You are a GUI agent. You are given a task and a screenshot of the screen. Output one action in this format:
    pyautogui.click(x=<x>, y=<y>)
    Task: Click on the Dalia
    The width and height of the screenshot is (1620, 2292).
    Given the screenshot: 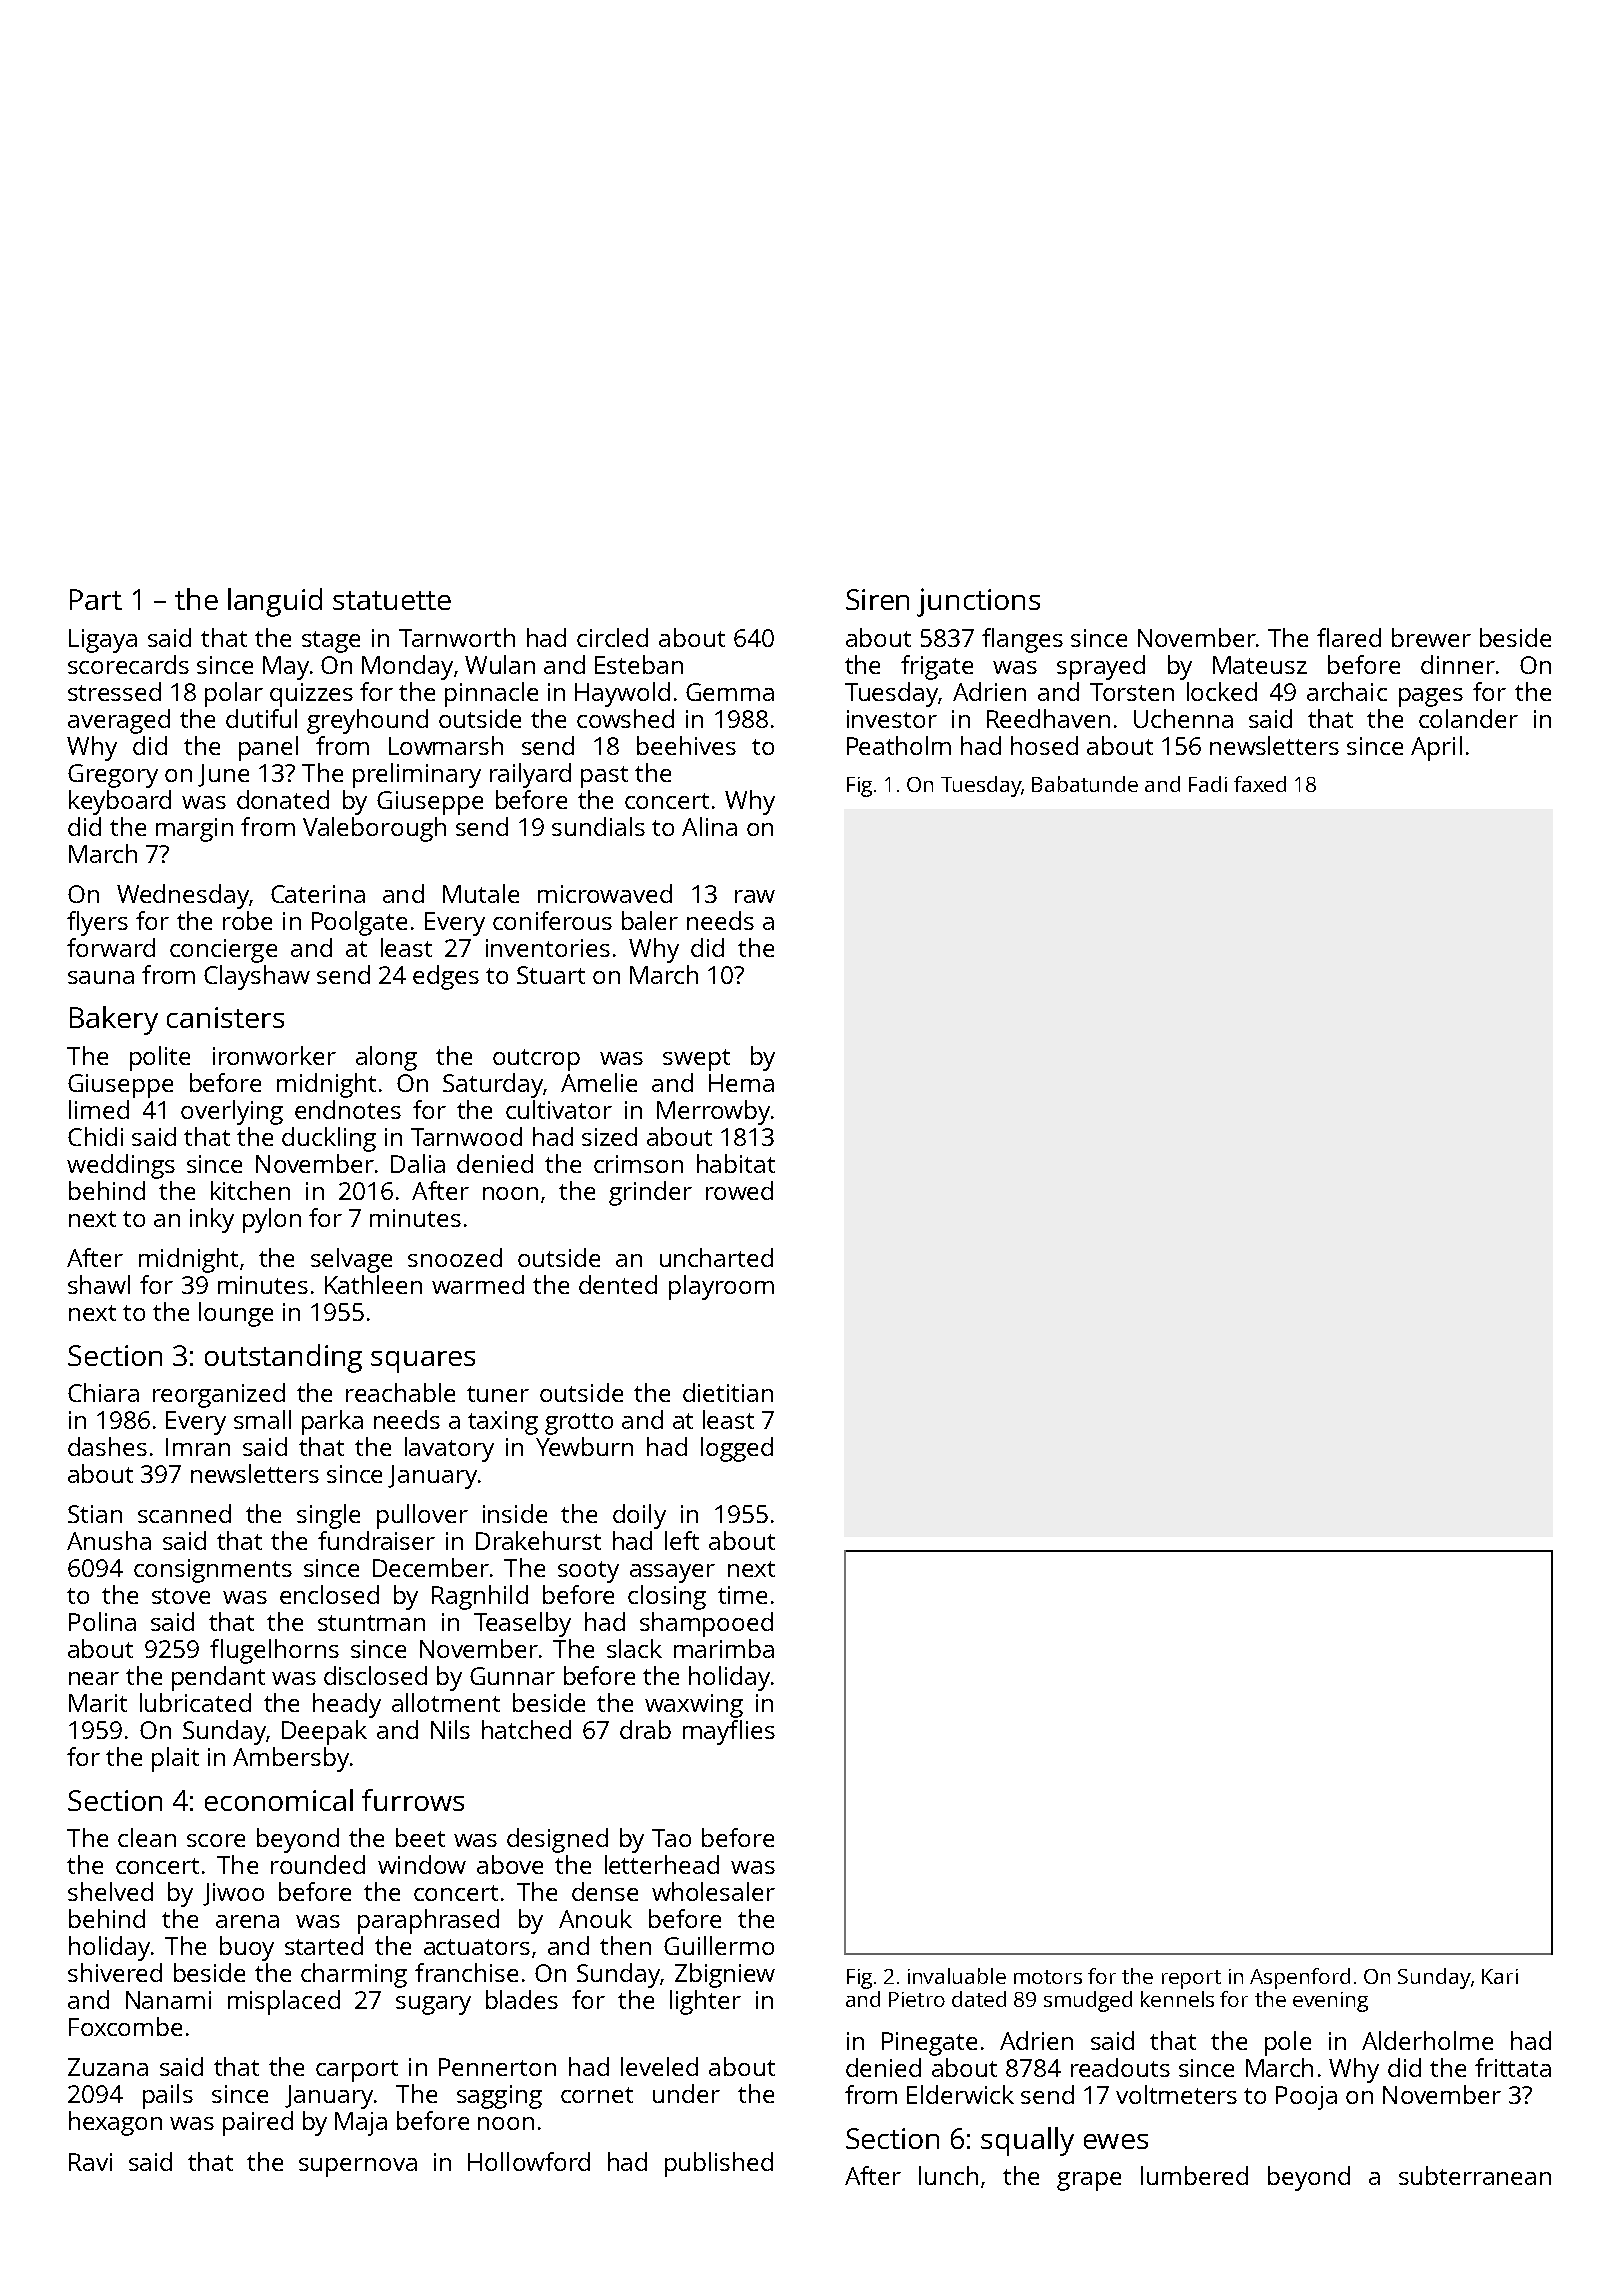 What is the action you would take?
    pyautogui.click(x=418, y=1163)
